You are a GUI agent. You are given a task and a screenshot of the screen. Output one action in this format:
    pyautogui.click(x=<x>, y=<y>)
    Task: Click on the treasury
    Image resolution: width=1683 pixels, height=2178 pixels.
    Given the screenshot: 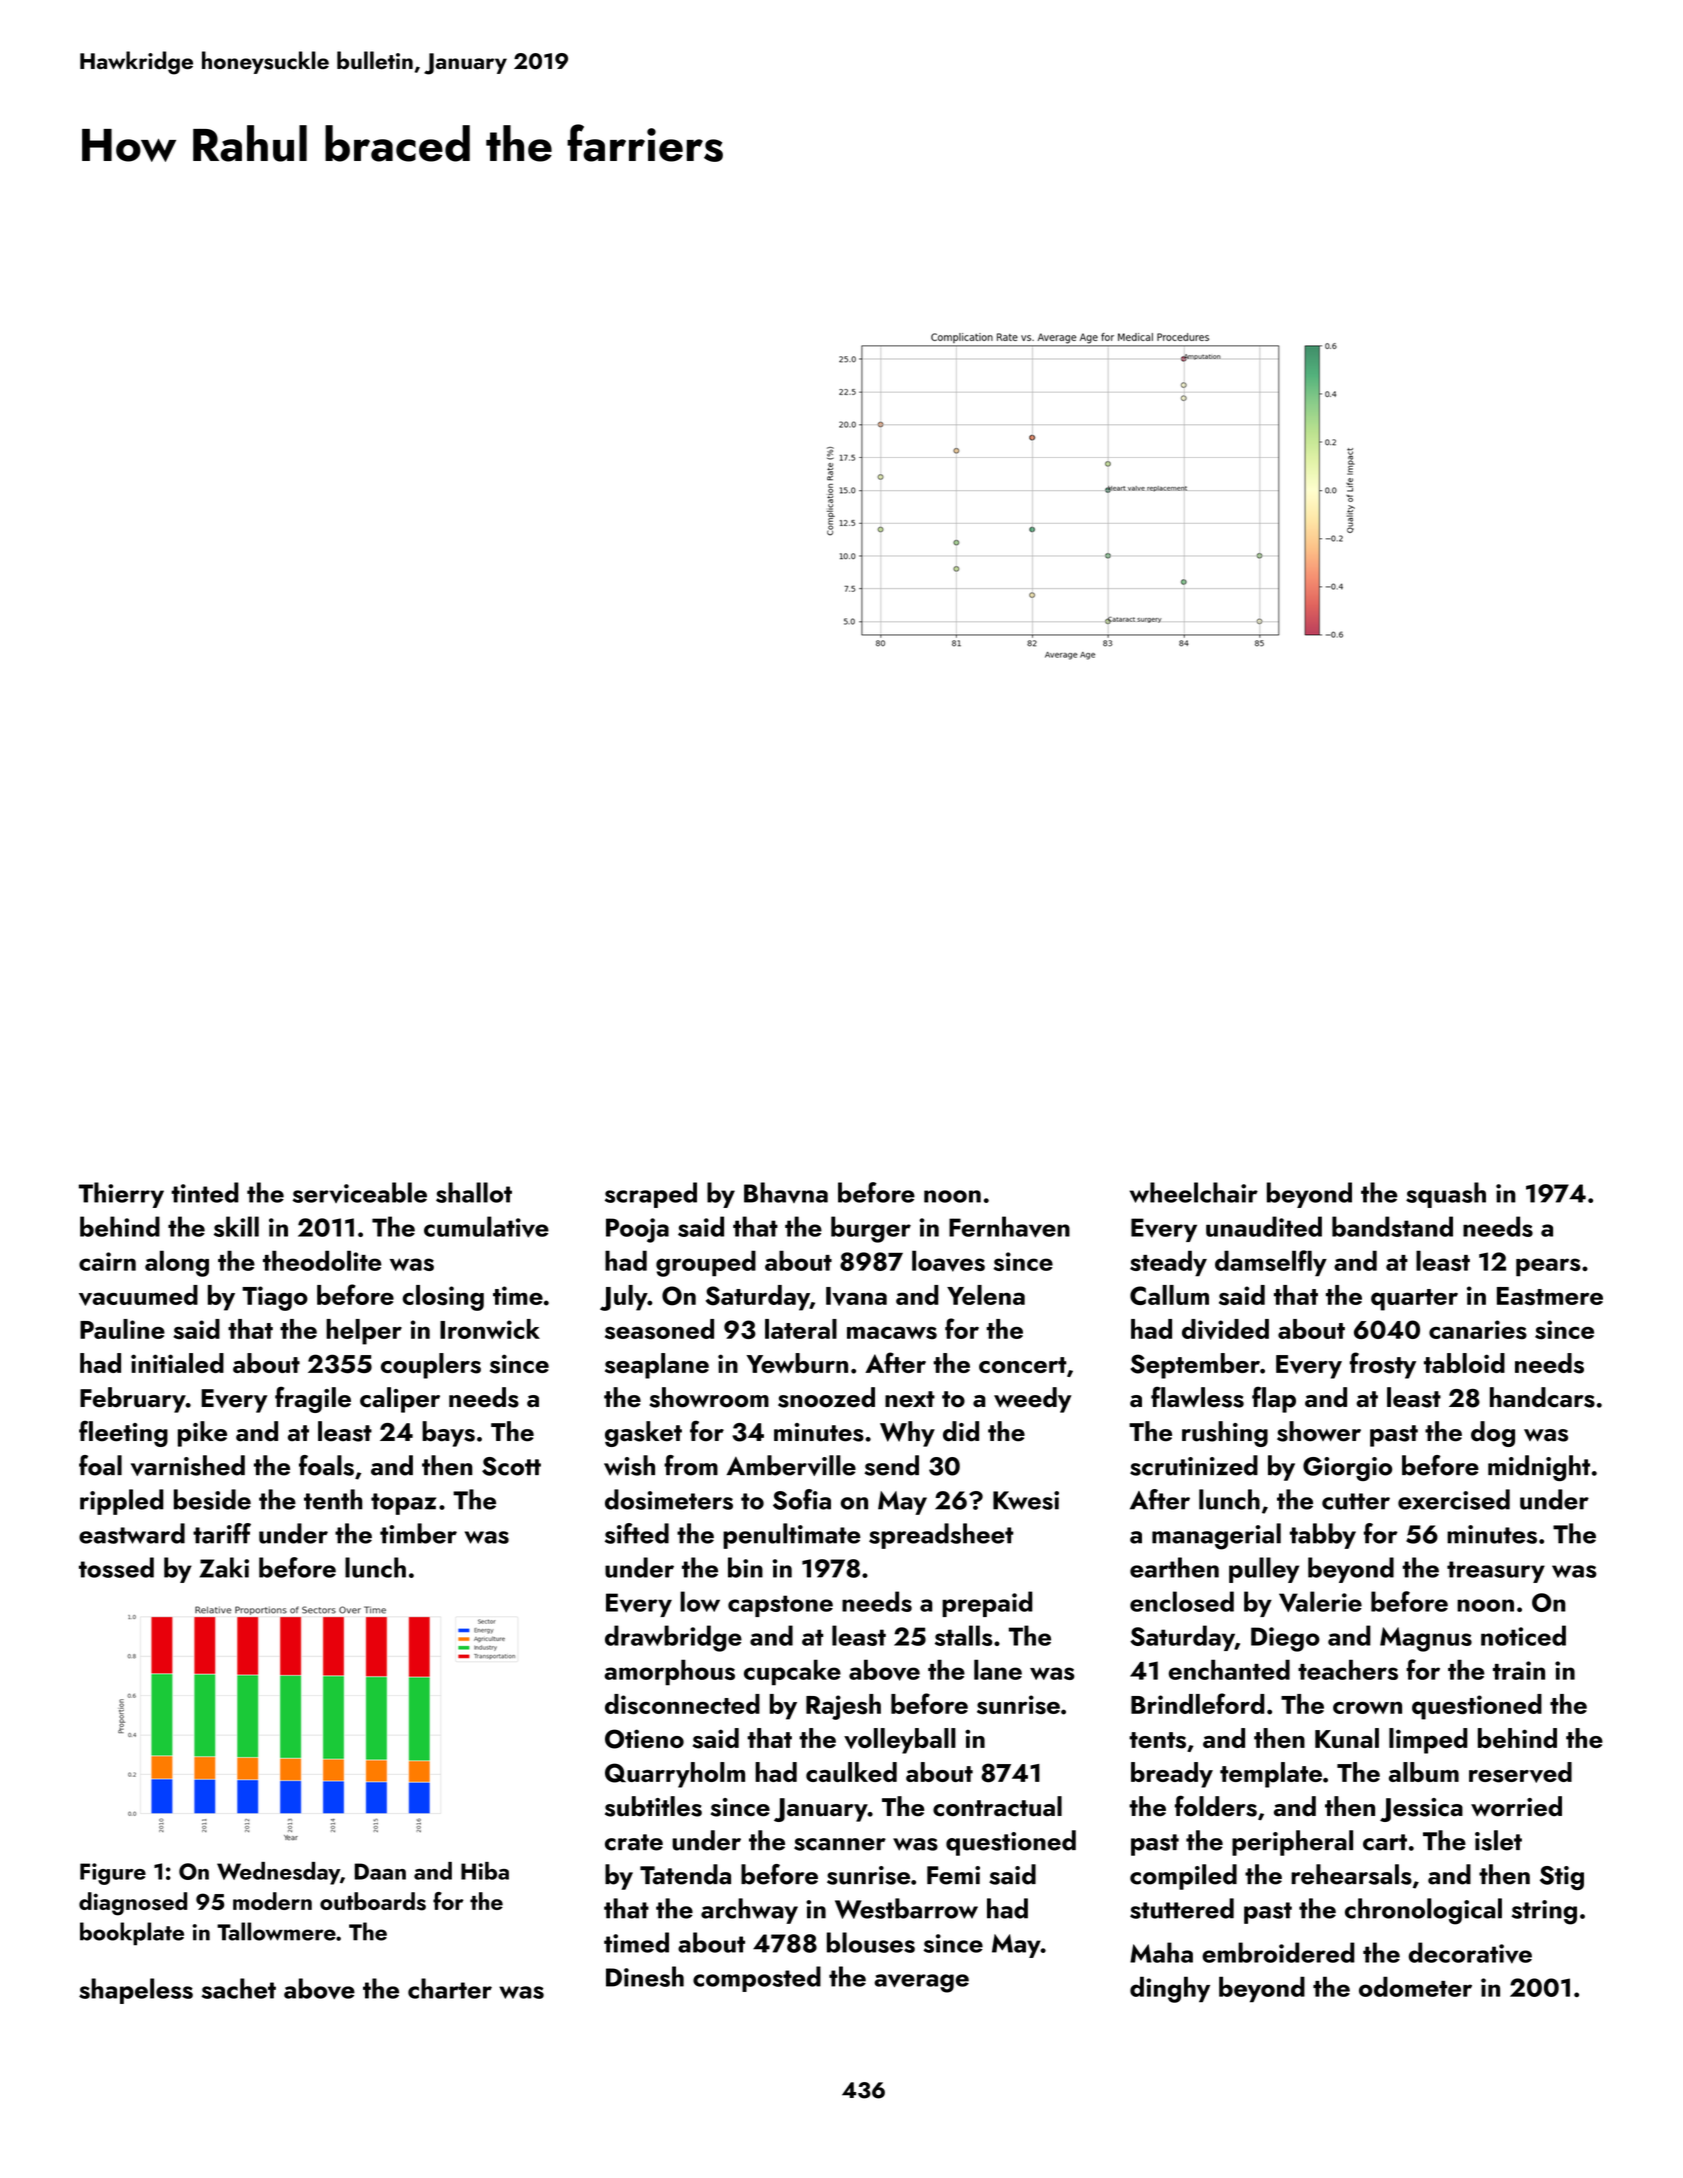 What is the action you would take?
    pyautogui.click(x=1496, y=1572)
